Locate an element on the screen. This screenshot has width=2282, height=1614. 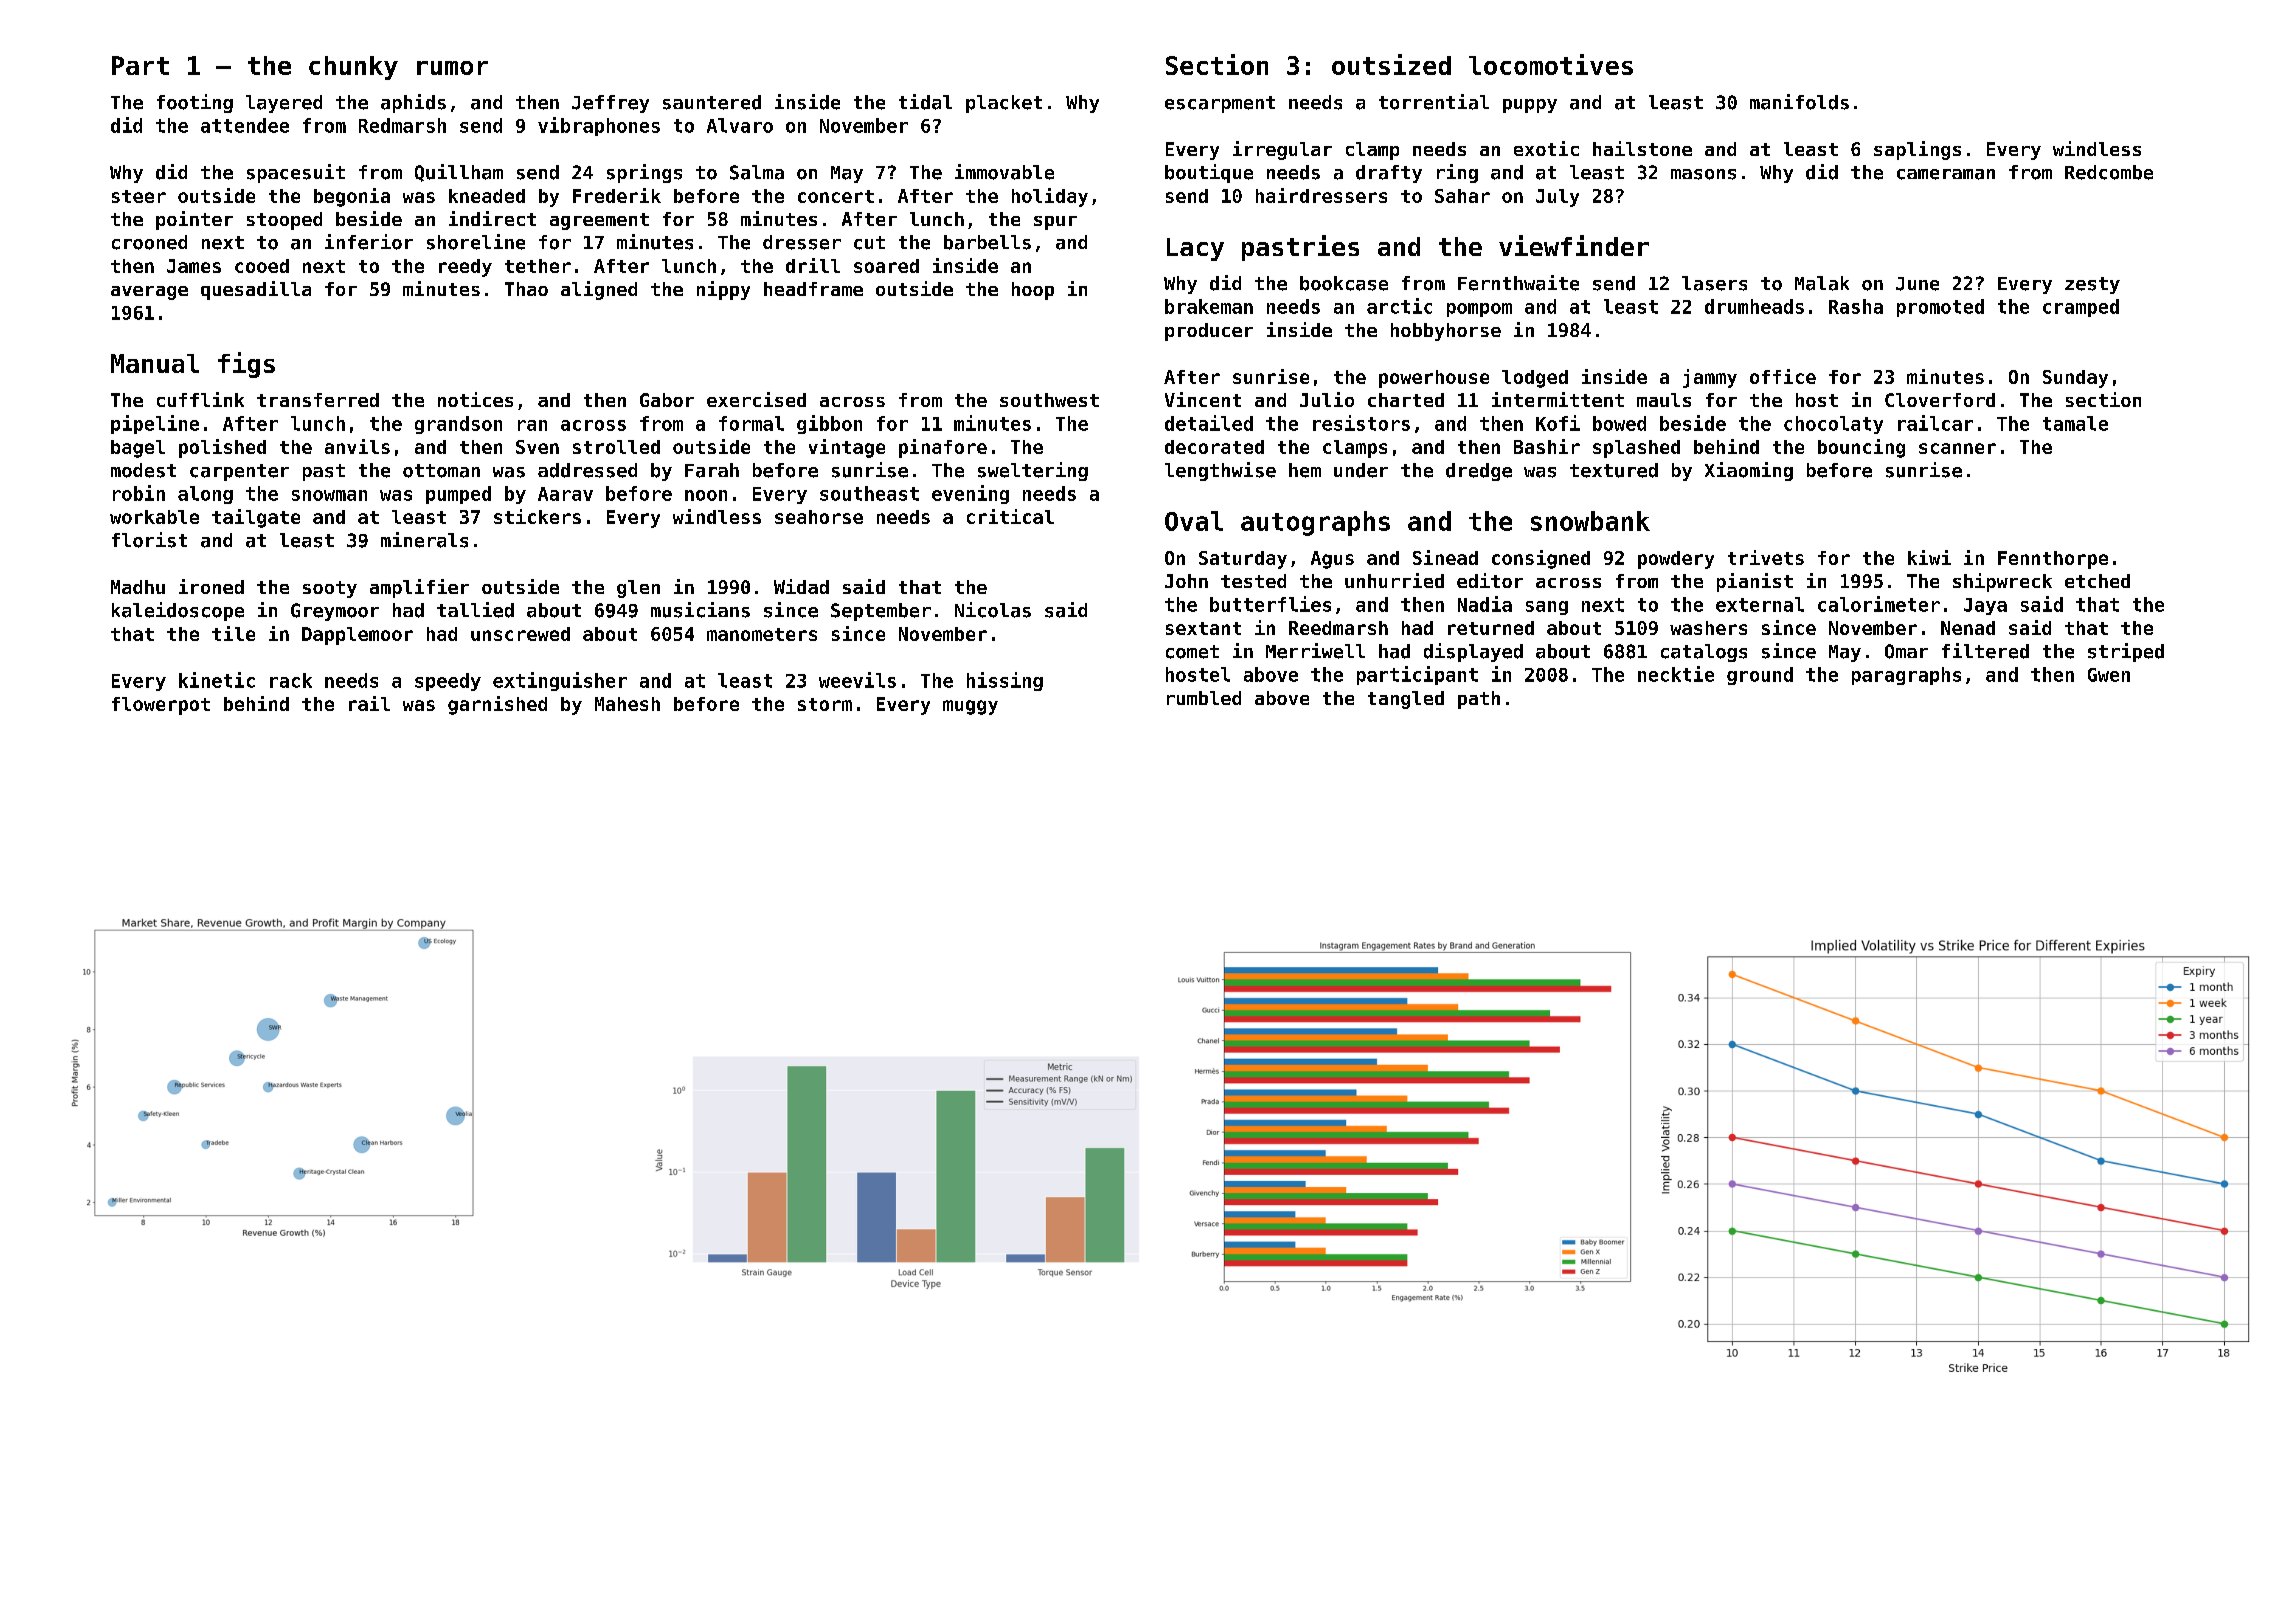
Alvaro is located at coordinates (740, 125).
